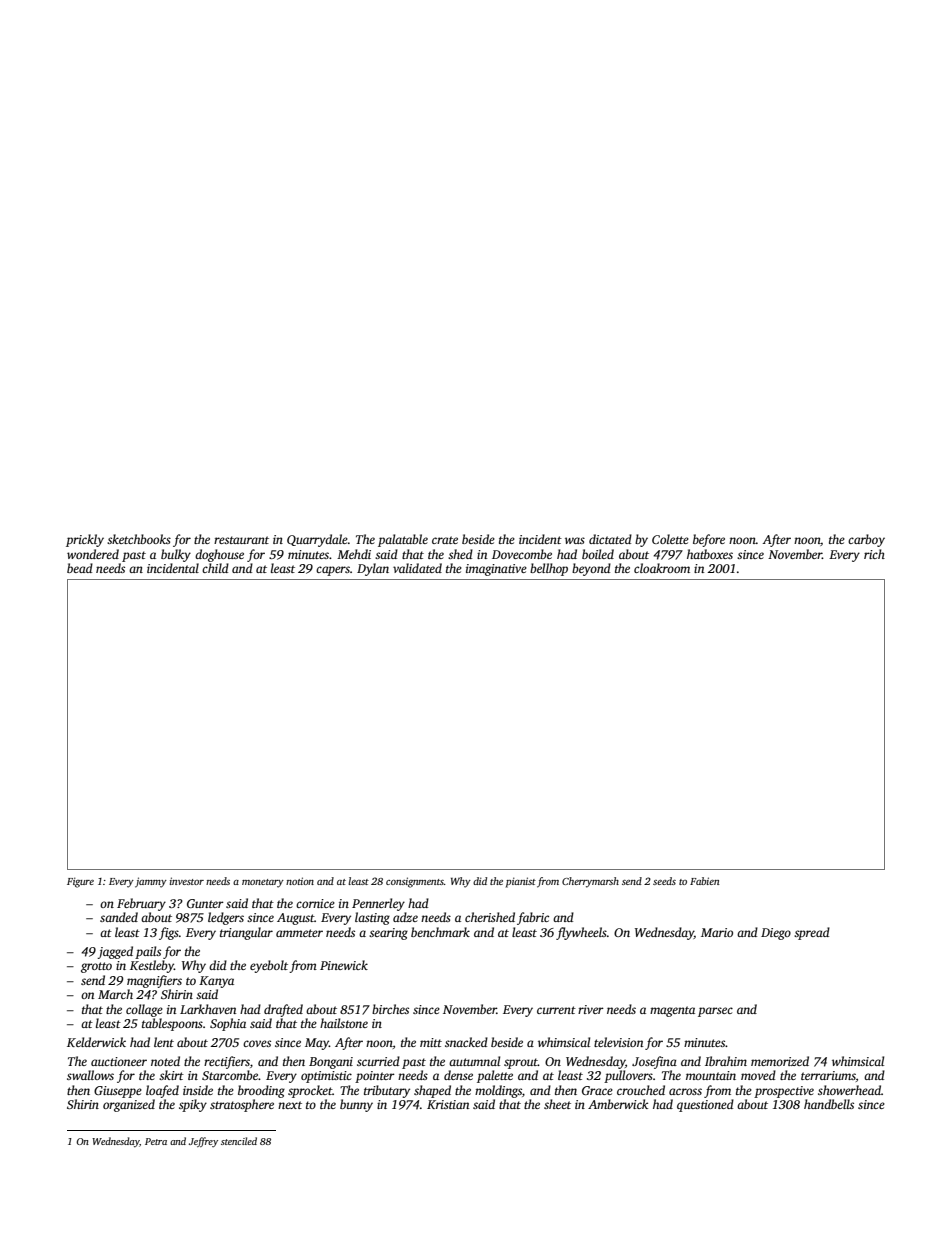 This page has height=1233, width=952. What do you see at coordinates (80, 568) in the page?
I see `bead` at bounding box center [80, 568].
